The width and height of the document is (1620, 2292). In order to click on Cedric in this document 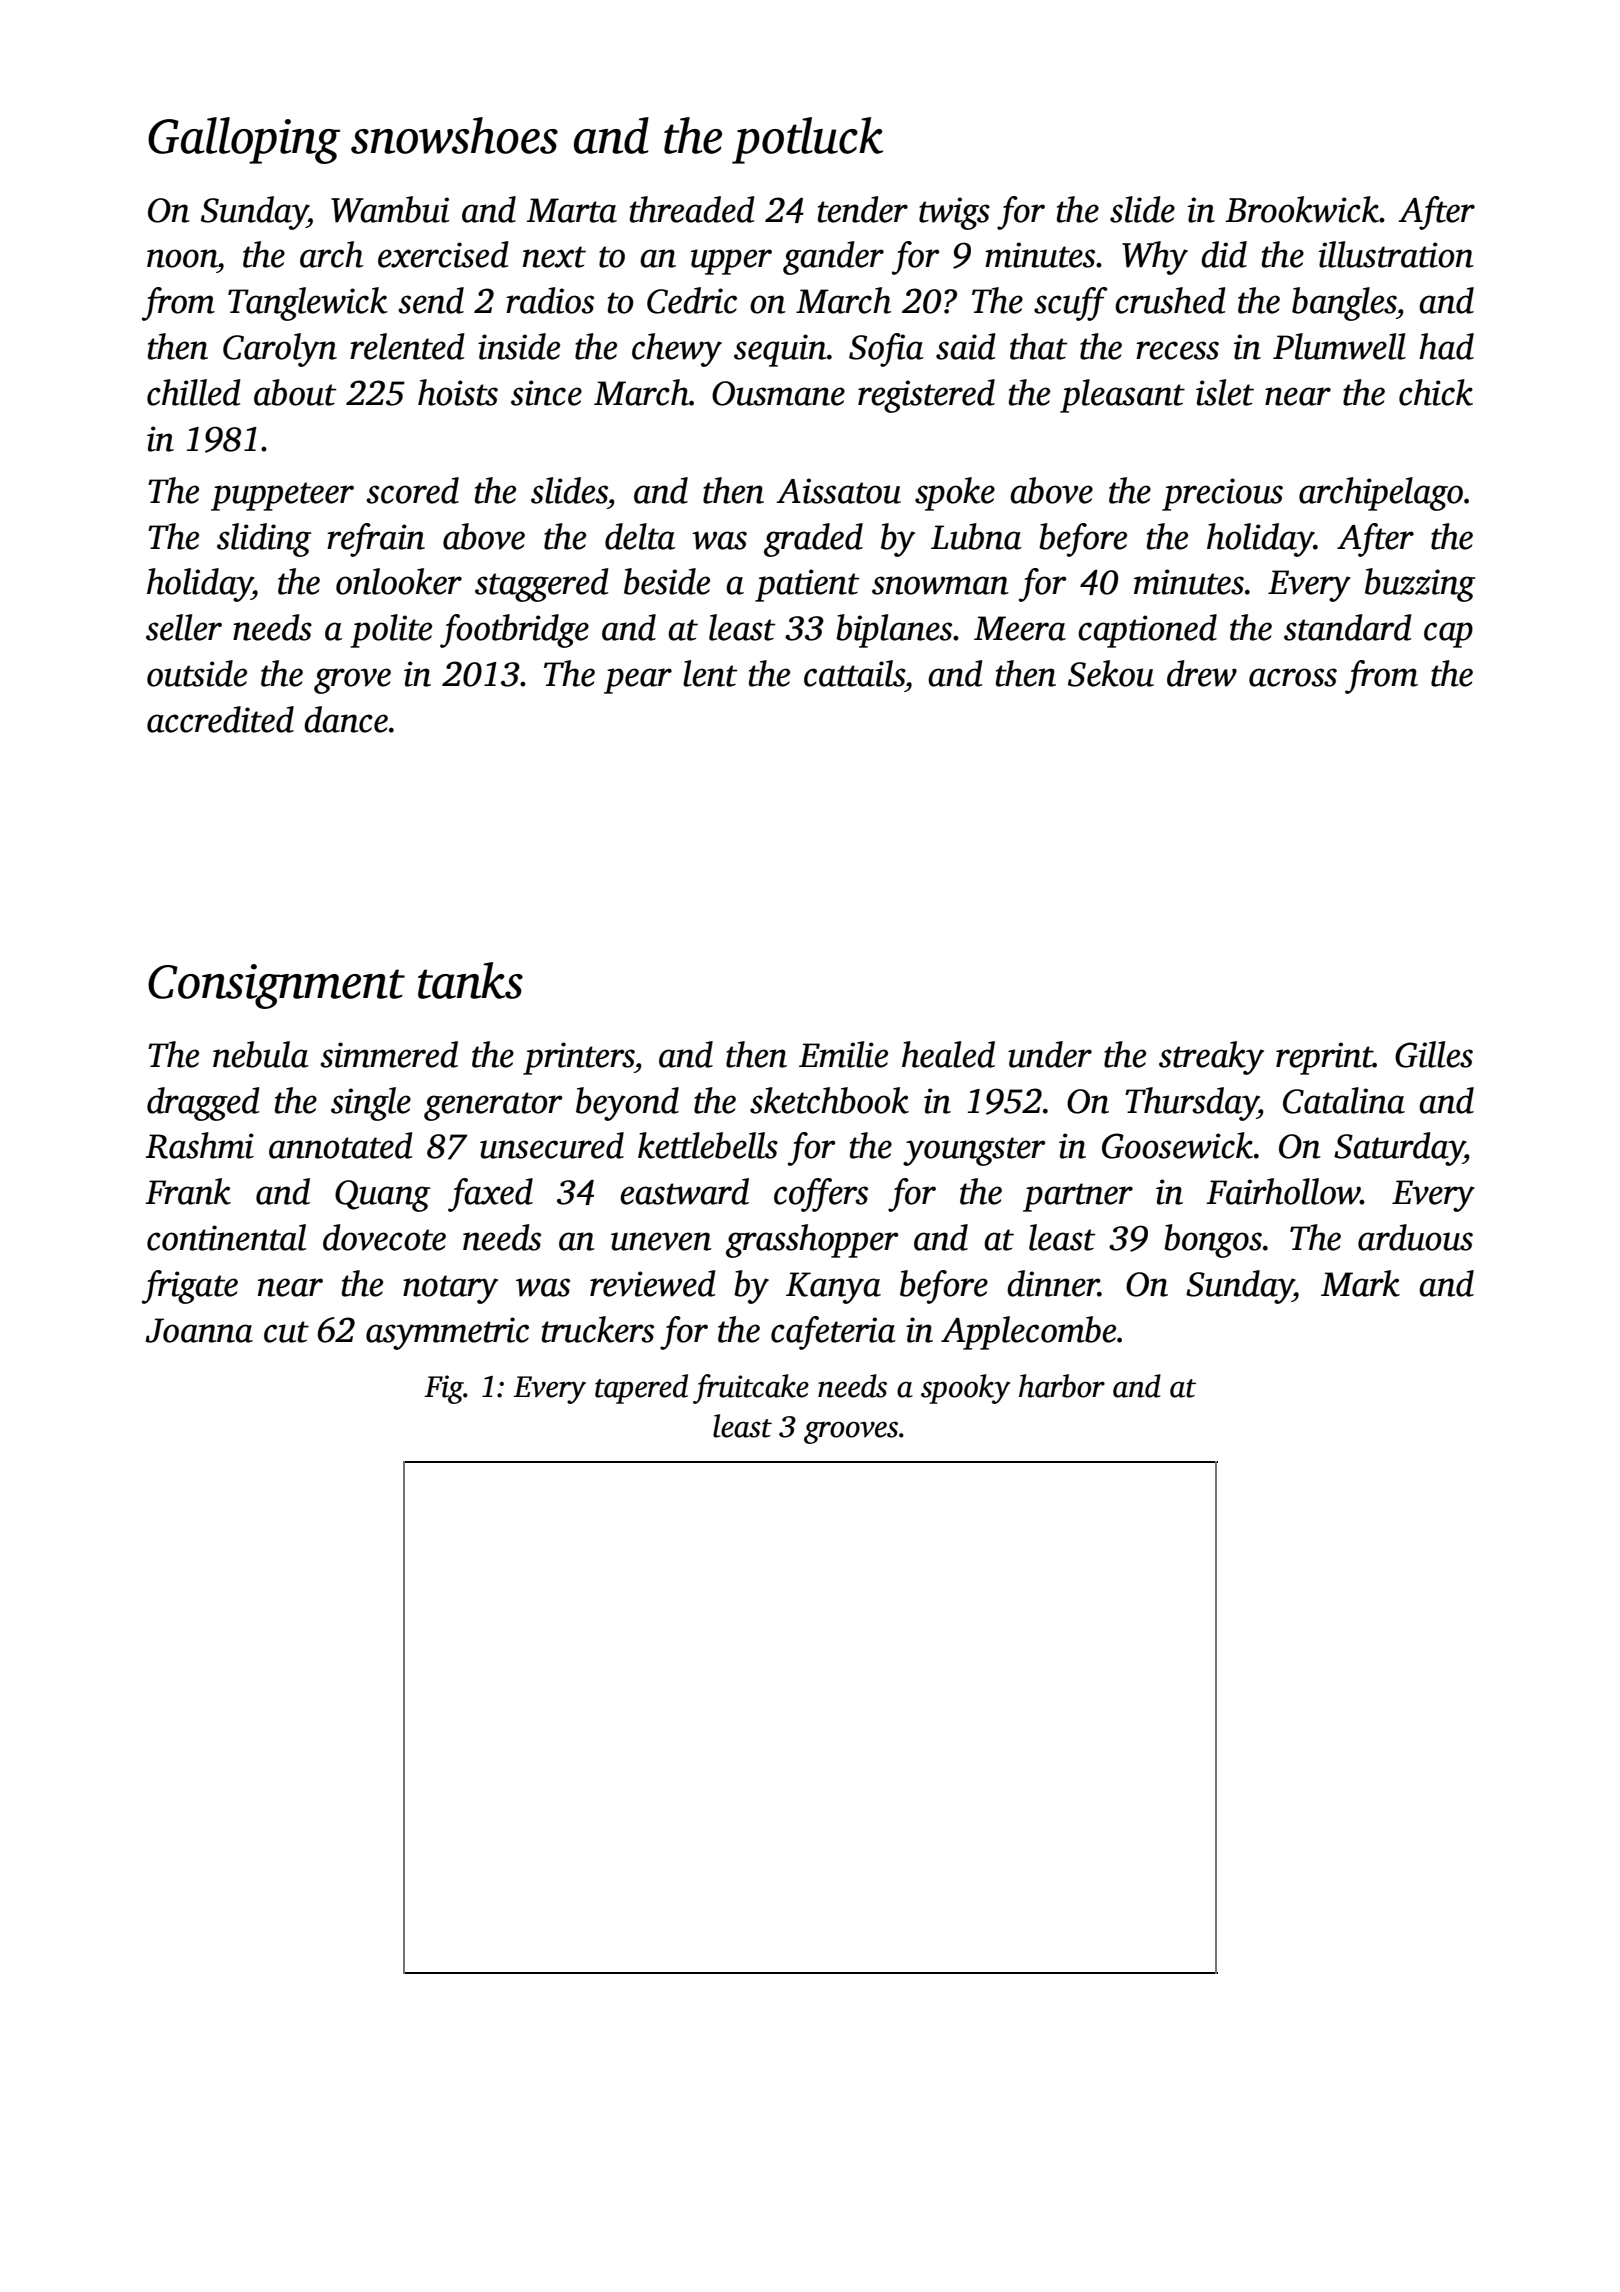, I will do `click(692, 300)`.
